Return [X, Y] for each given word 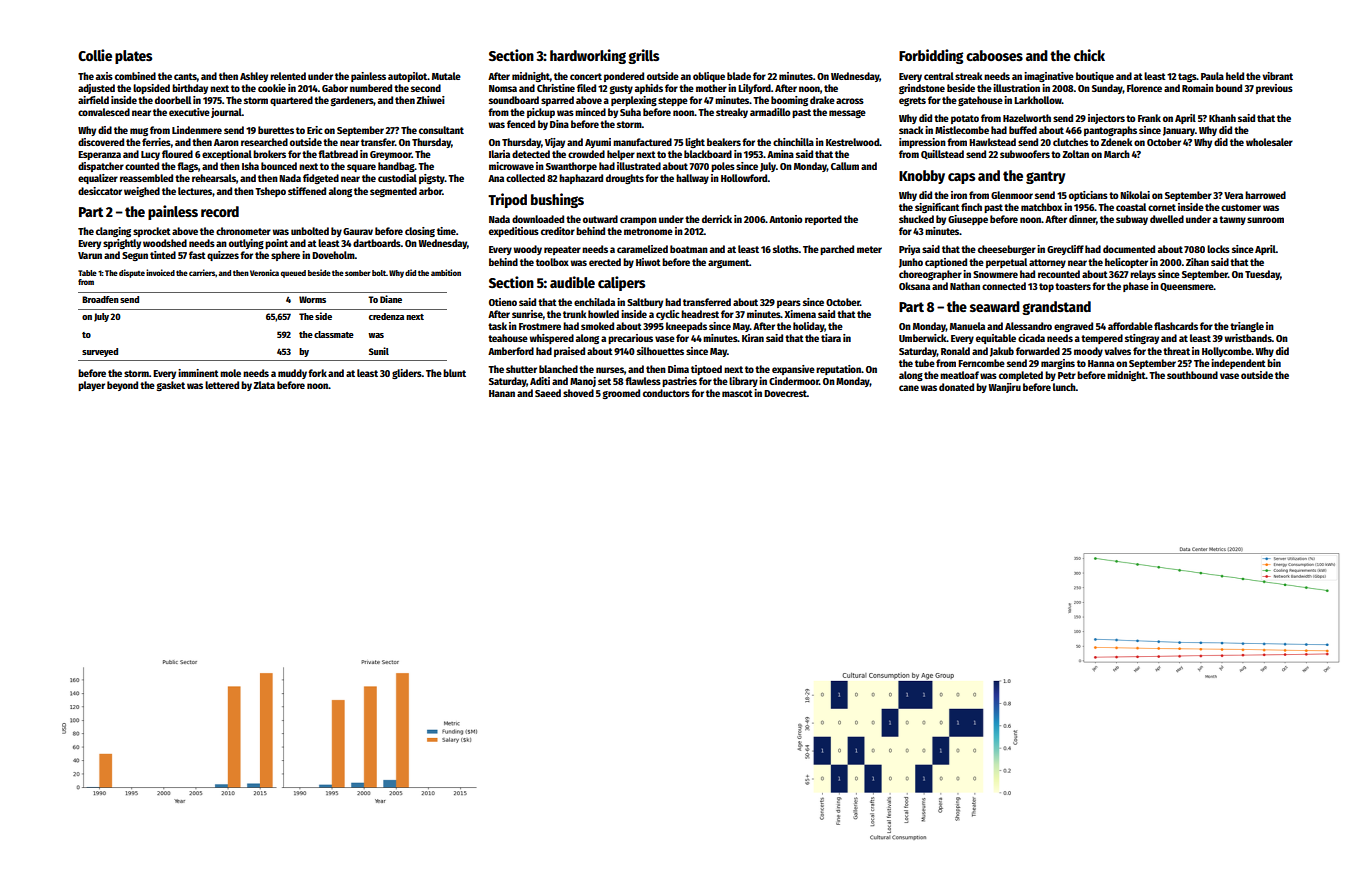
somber [358, 273]
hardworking [588, 56]
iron [959, 195]
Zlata [264, 385]
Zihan [1197, 262]
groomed [621, 394]
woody [527, 250]
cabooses [994, 55]
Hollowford [744, 178]
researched [264, 142]
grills [643, 56]
